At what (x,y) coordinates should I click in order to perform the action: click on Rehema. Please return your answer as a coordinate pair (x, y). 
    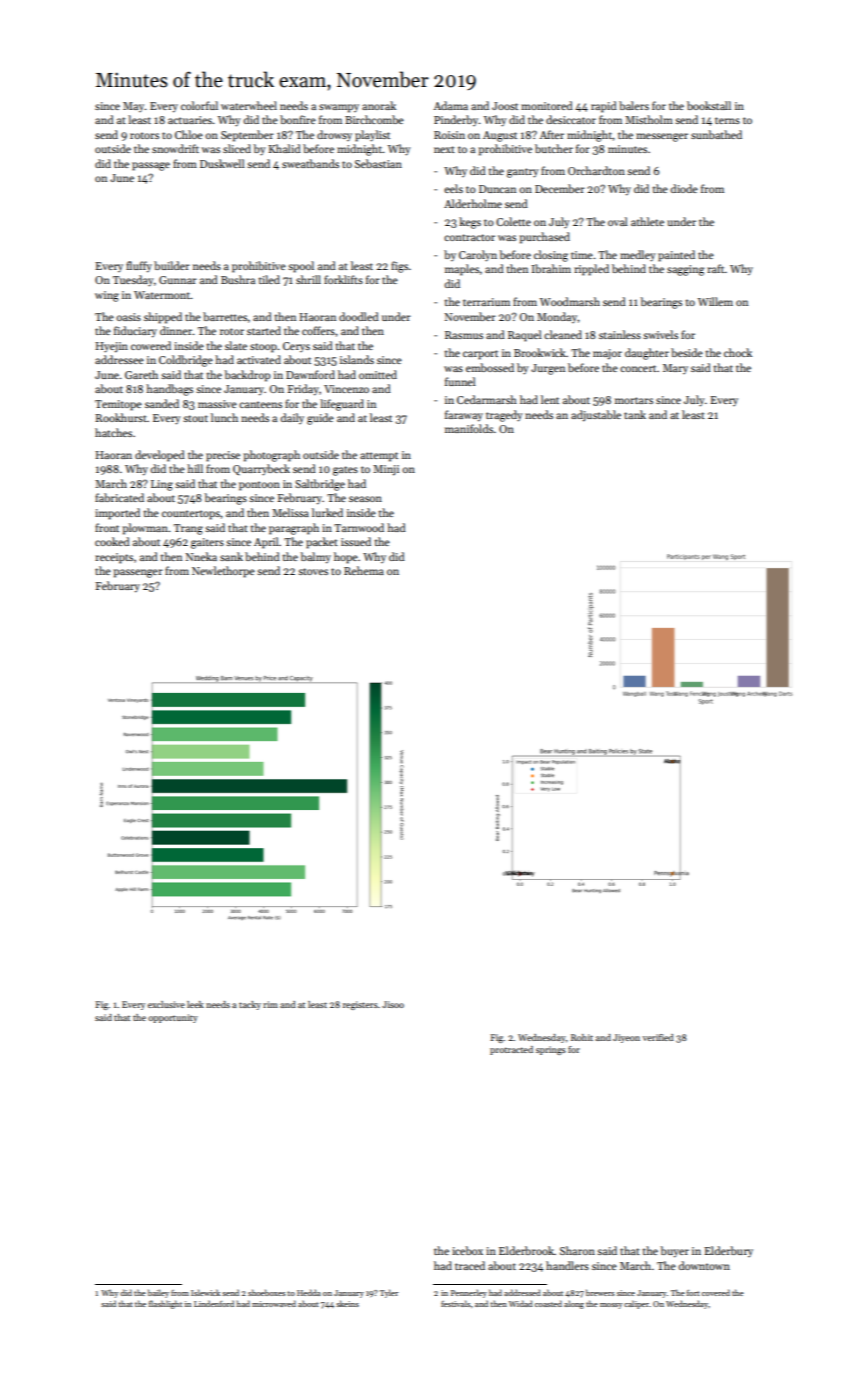
    Looking at the image, I should click on (364, 570).
